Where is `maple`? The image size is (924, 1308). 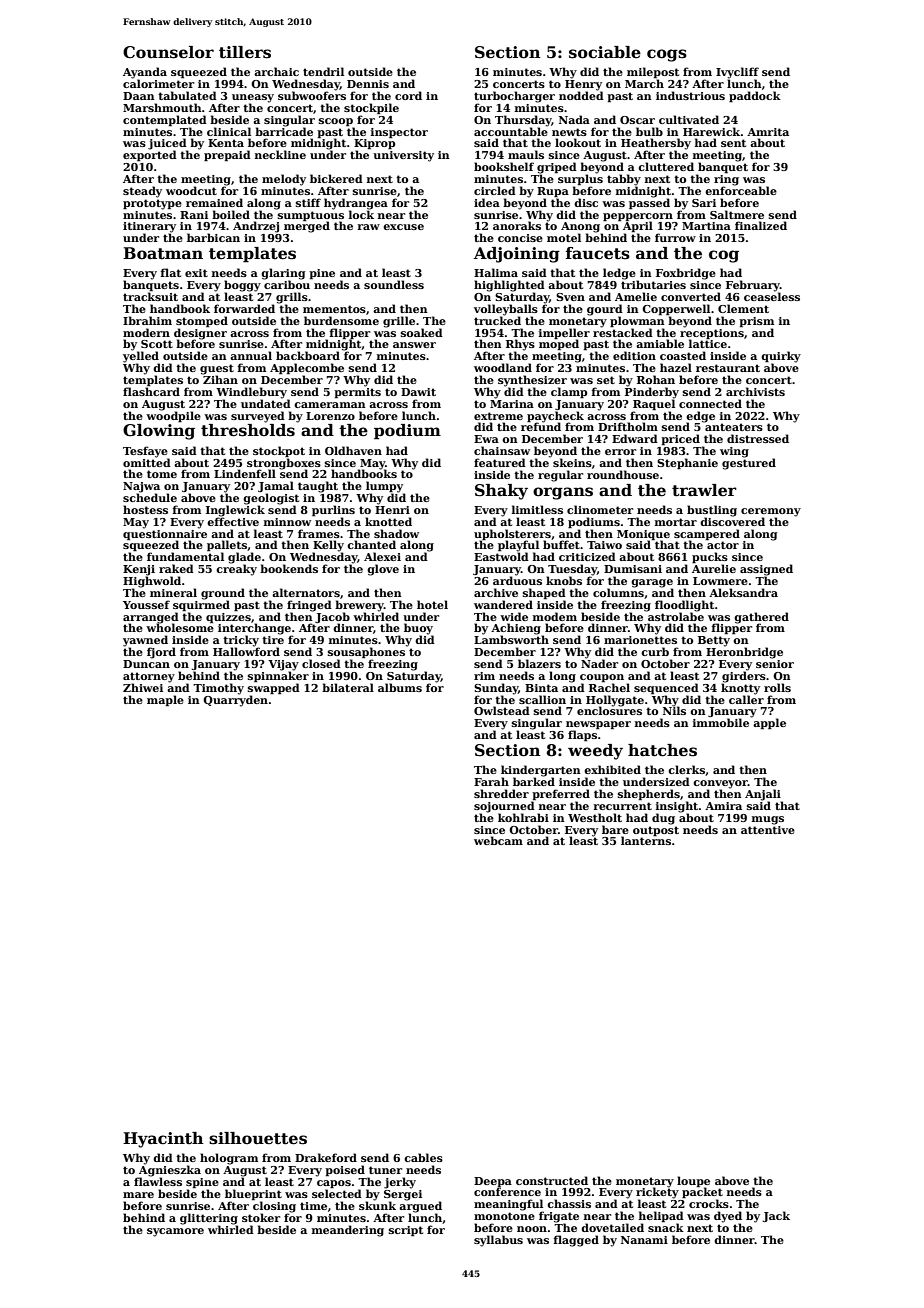 maple is located at coordinates (165, 700).
